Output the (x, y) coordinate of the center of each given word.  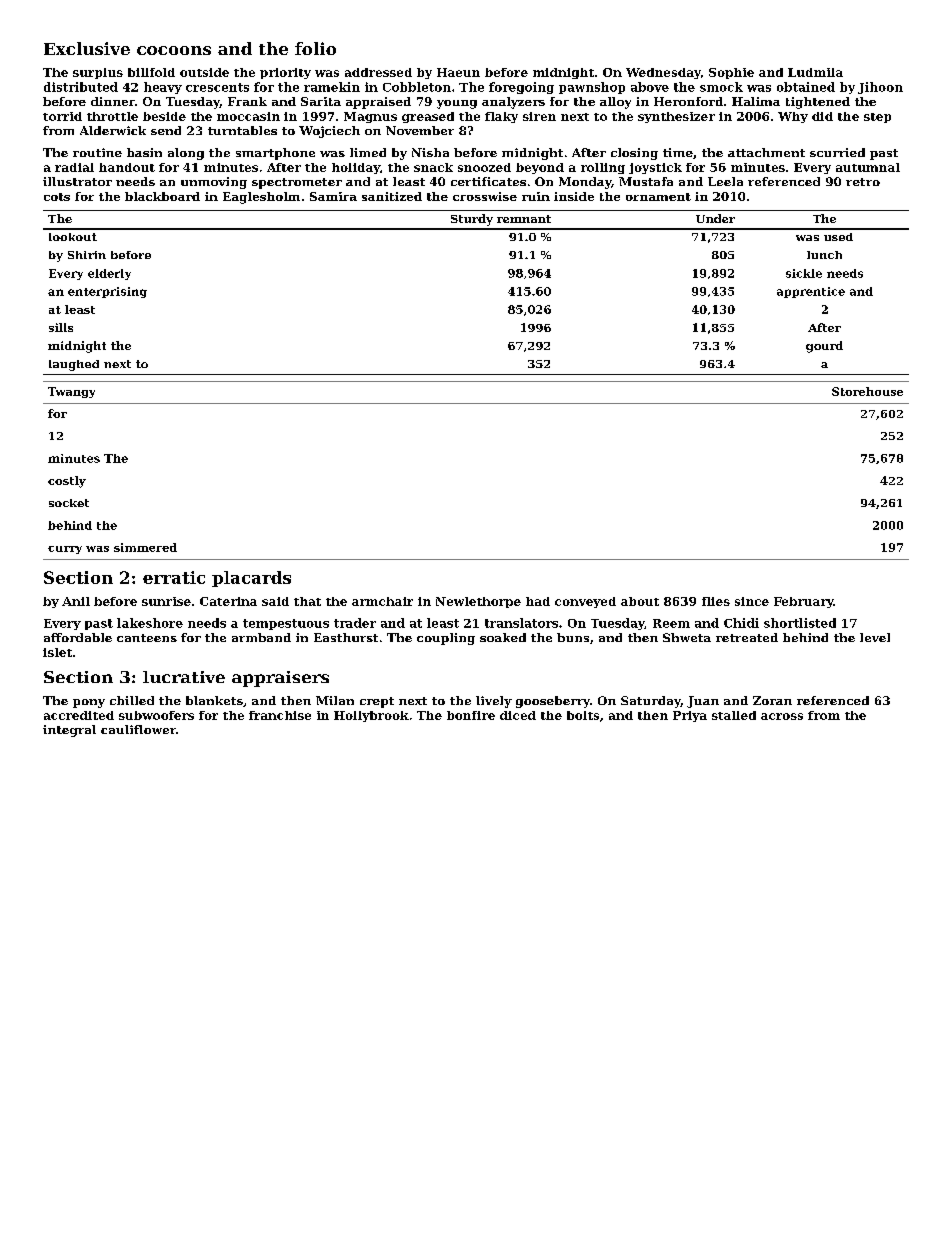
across (782, 716)
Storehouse (867, 391)
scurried (837, 152)
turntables (242, 130)
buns (573, 637)
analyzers (513, 103)
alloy (615, 103)
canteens (147, 638)
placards (251, 579)
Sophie (731, 73)
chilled (132, 700)
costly (67, 482)
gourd (824, 347)
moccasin (248, 116)
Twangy (71, 392)
